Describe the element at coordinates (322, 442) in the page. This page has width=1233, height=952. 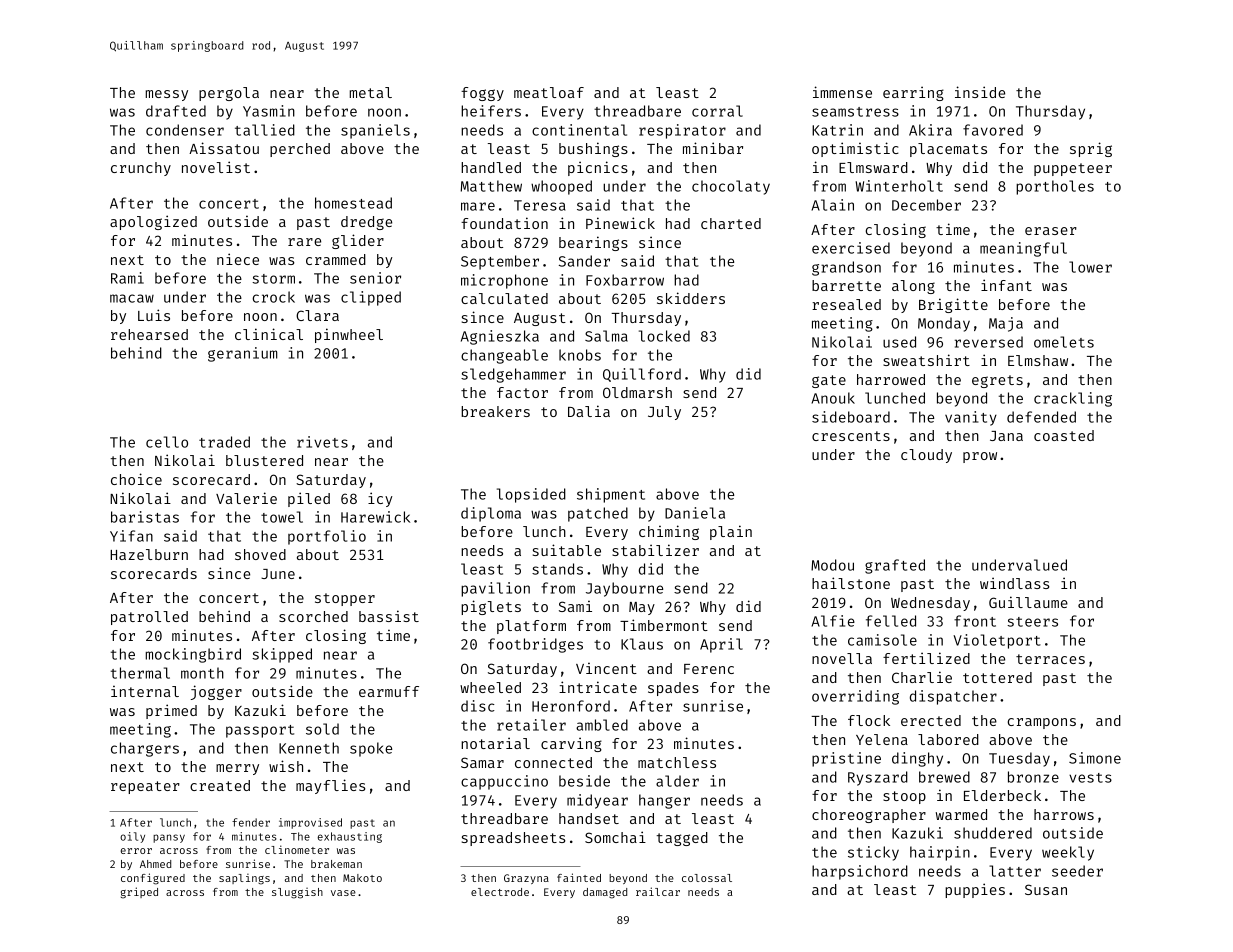
I see `rivets` at that location.
